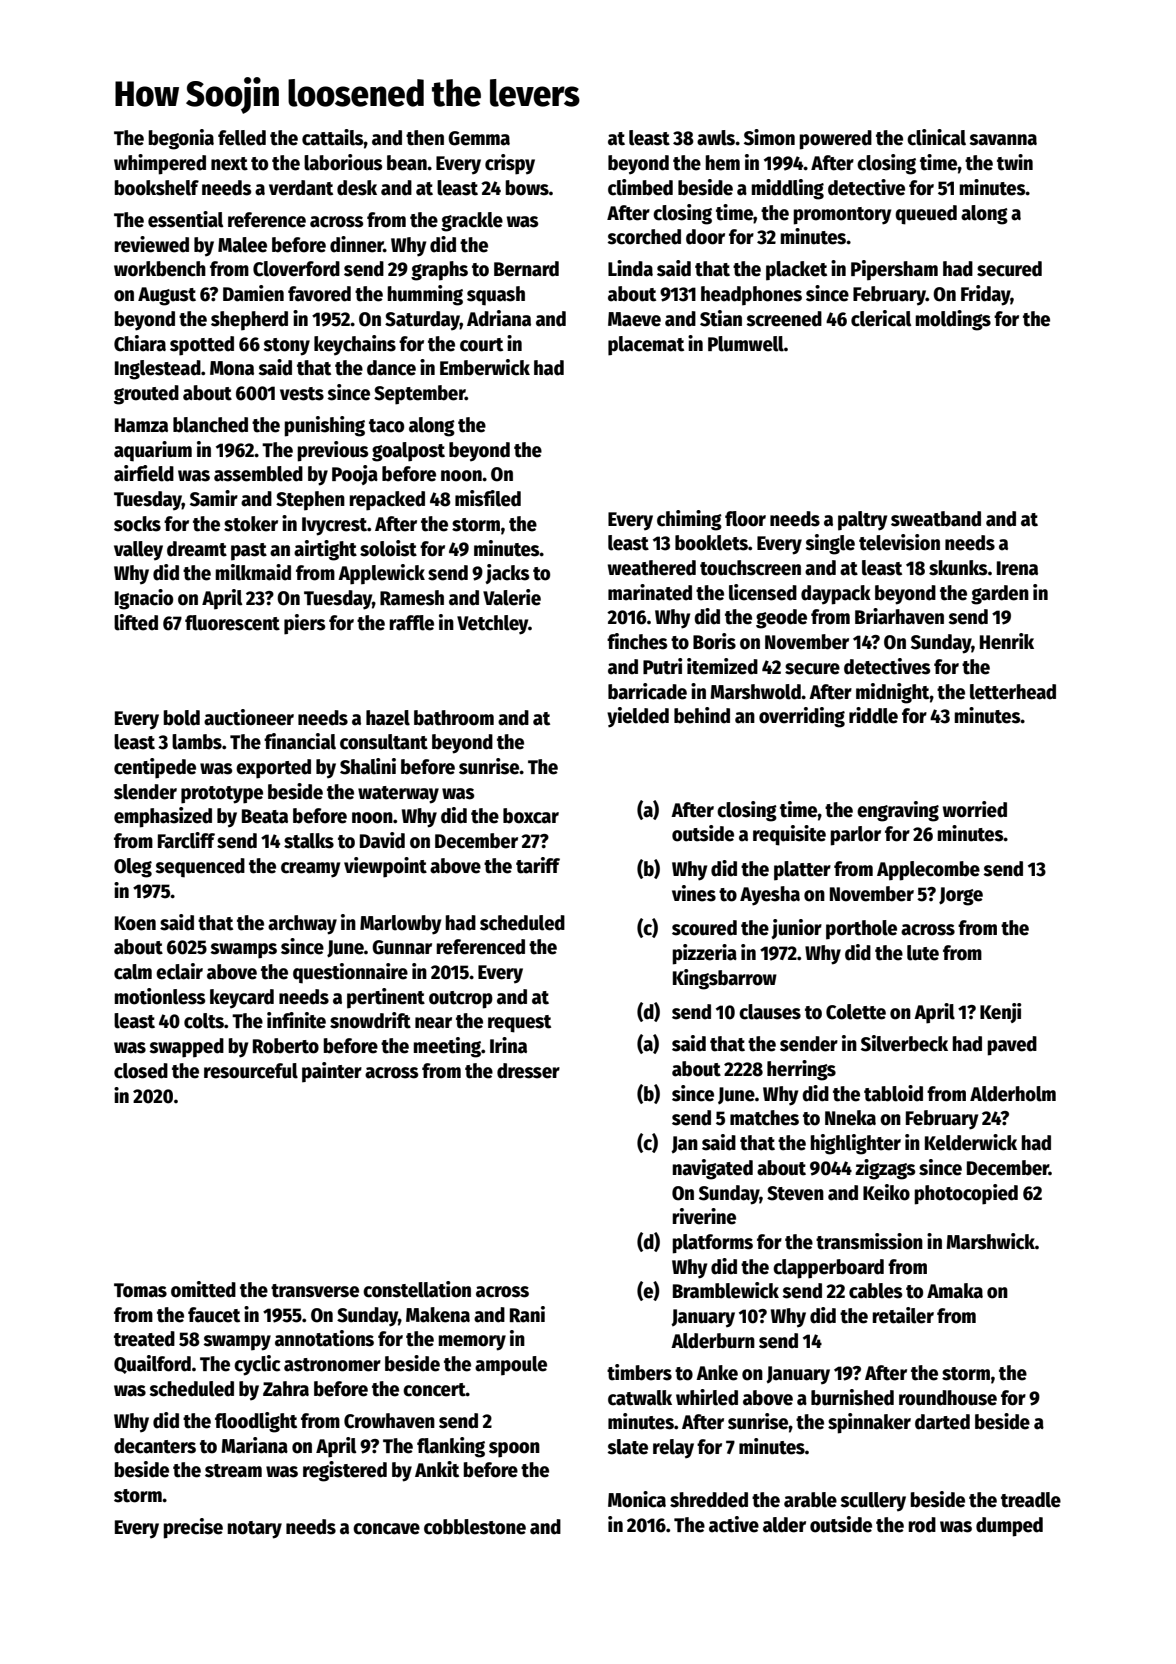  I want to click on climbed, so click(640, 187).
